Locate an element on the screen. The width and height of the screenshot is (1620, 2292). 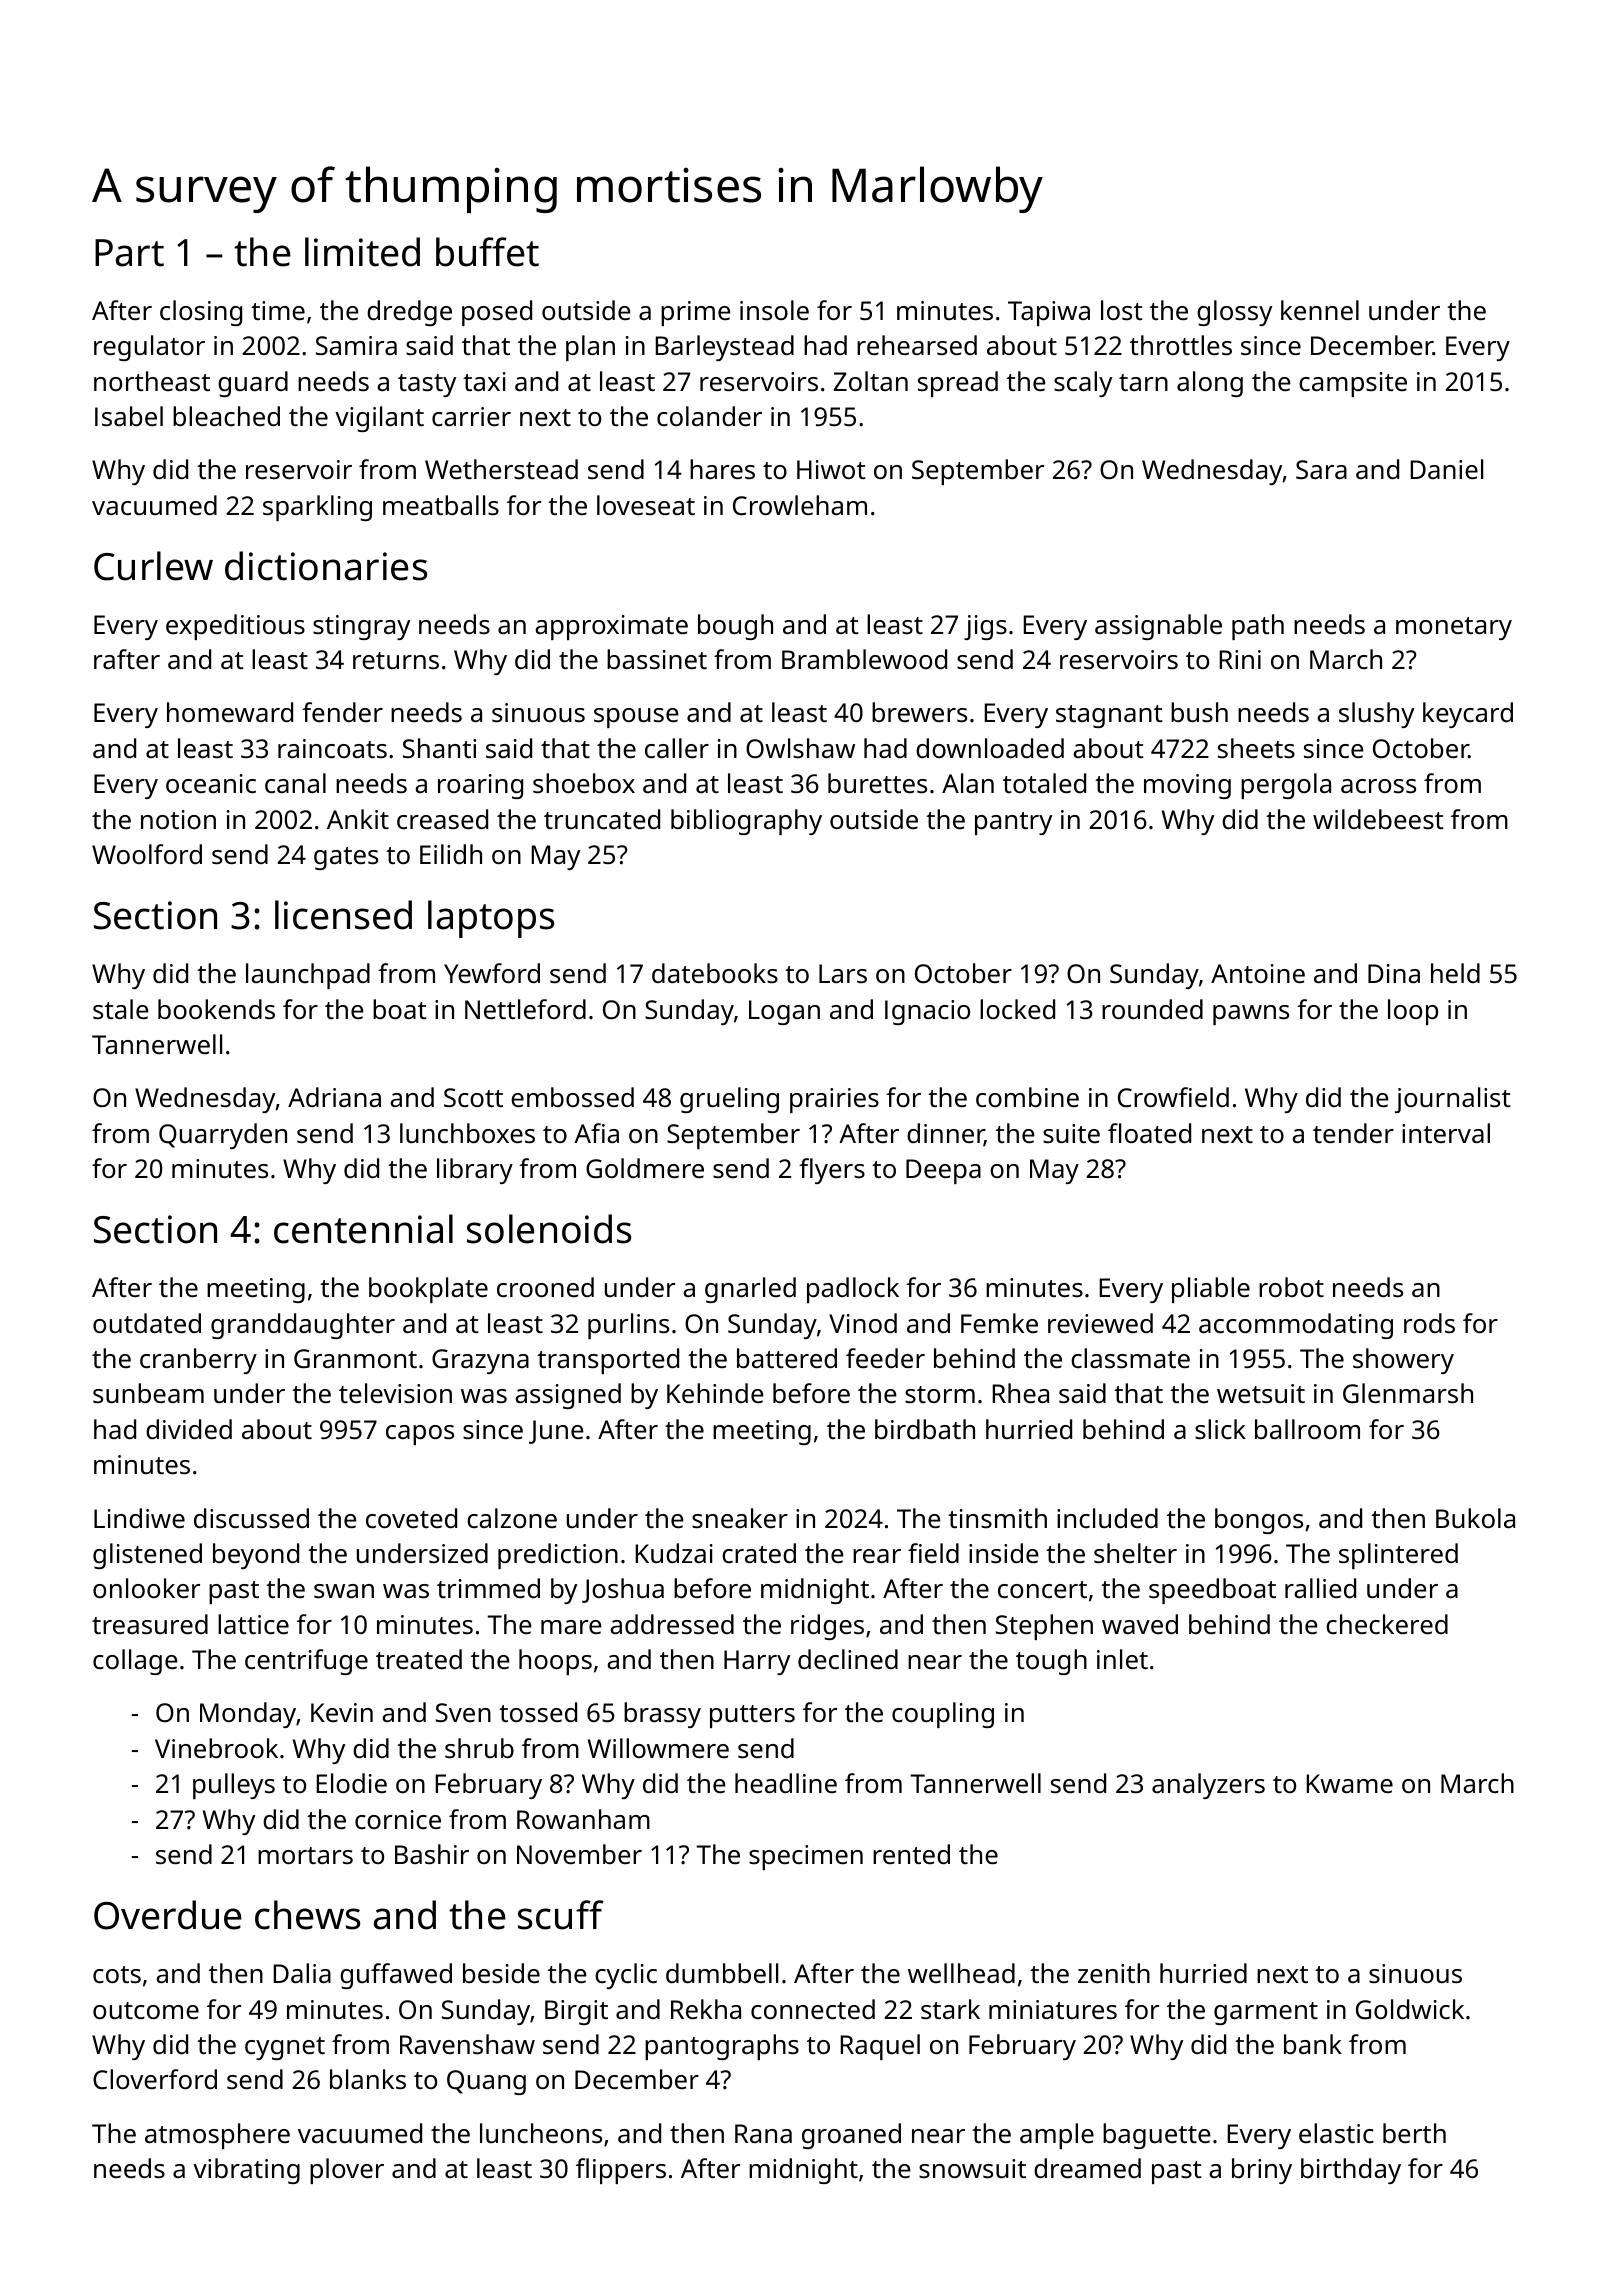
floated is located at coordinates (1149, 1133).
